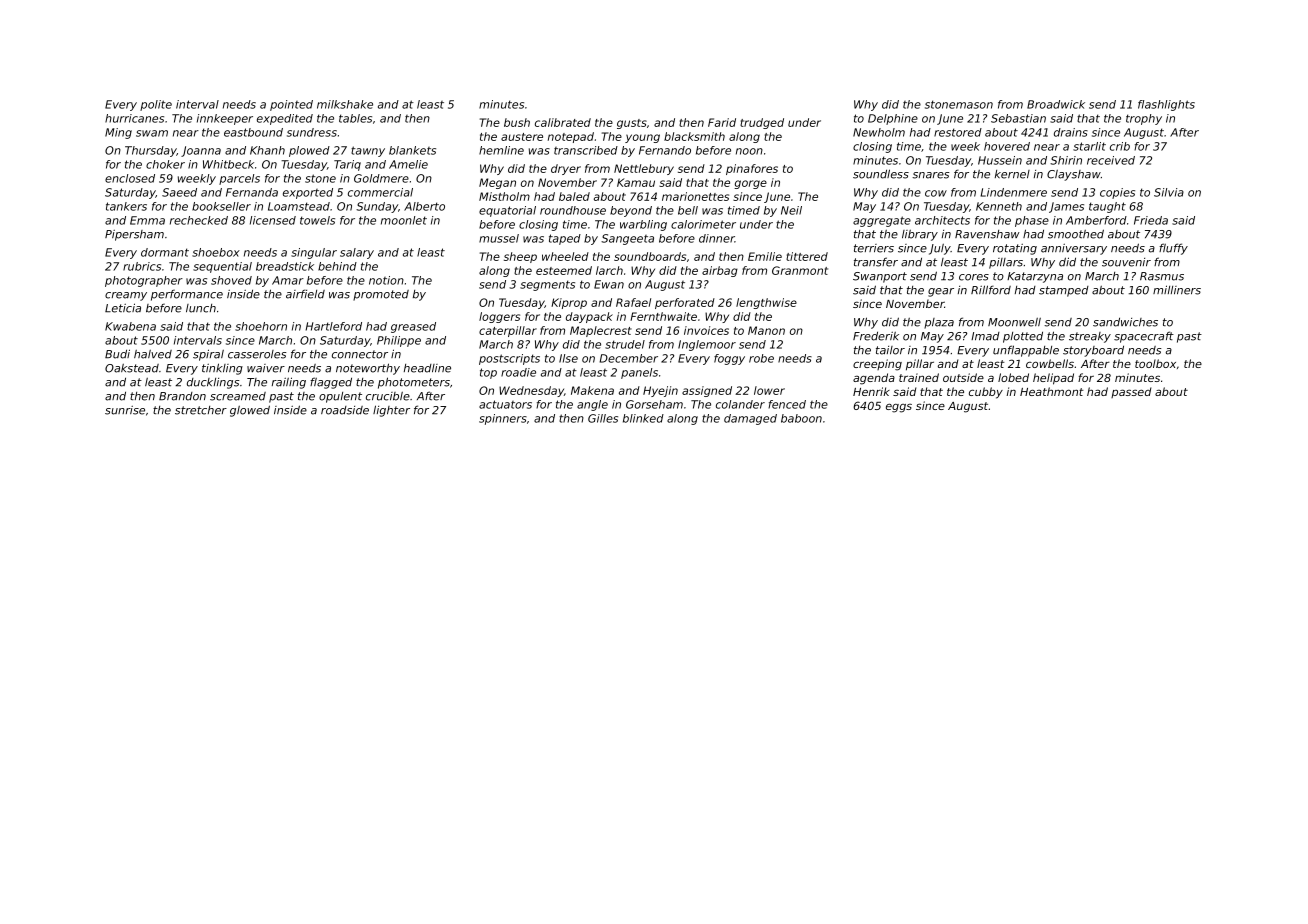  I want to click on Ming, so click(118, 133).
